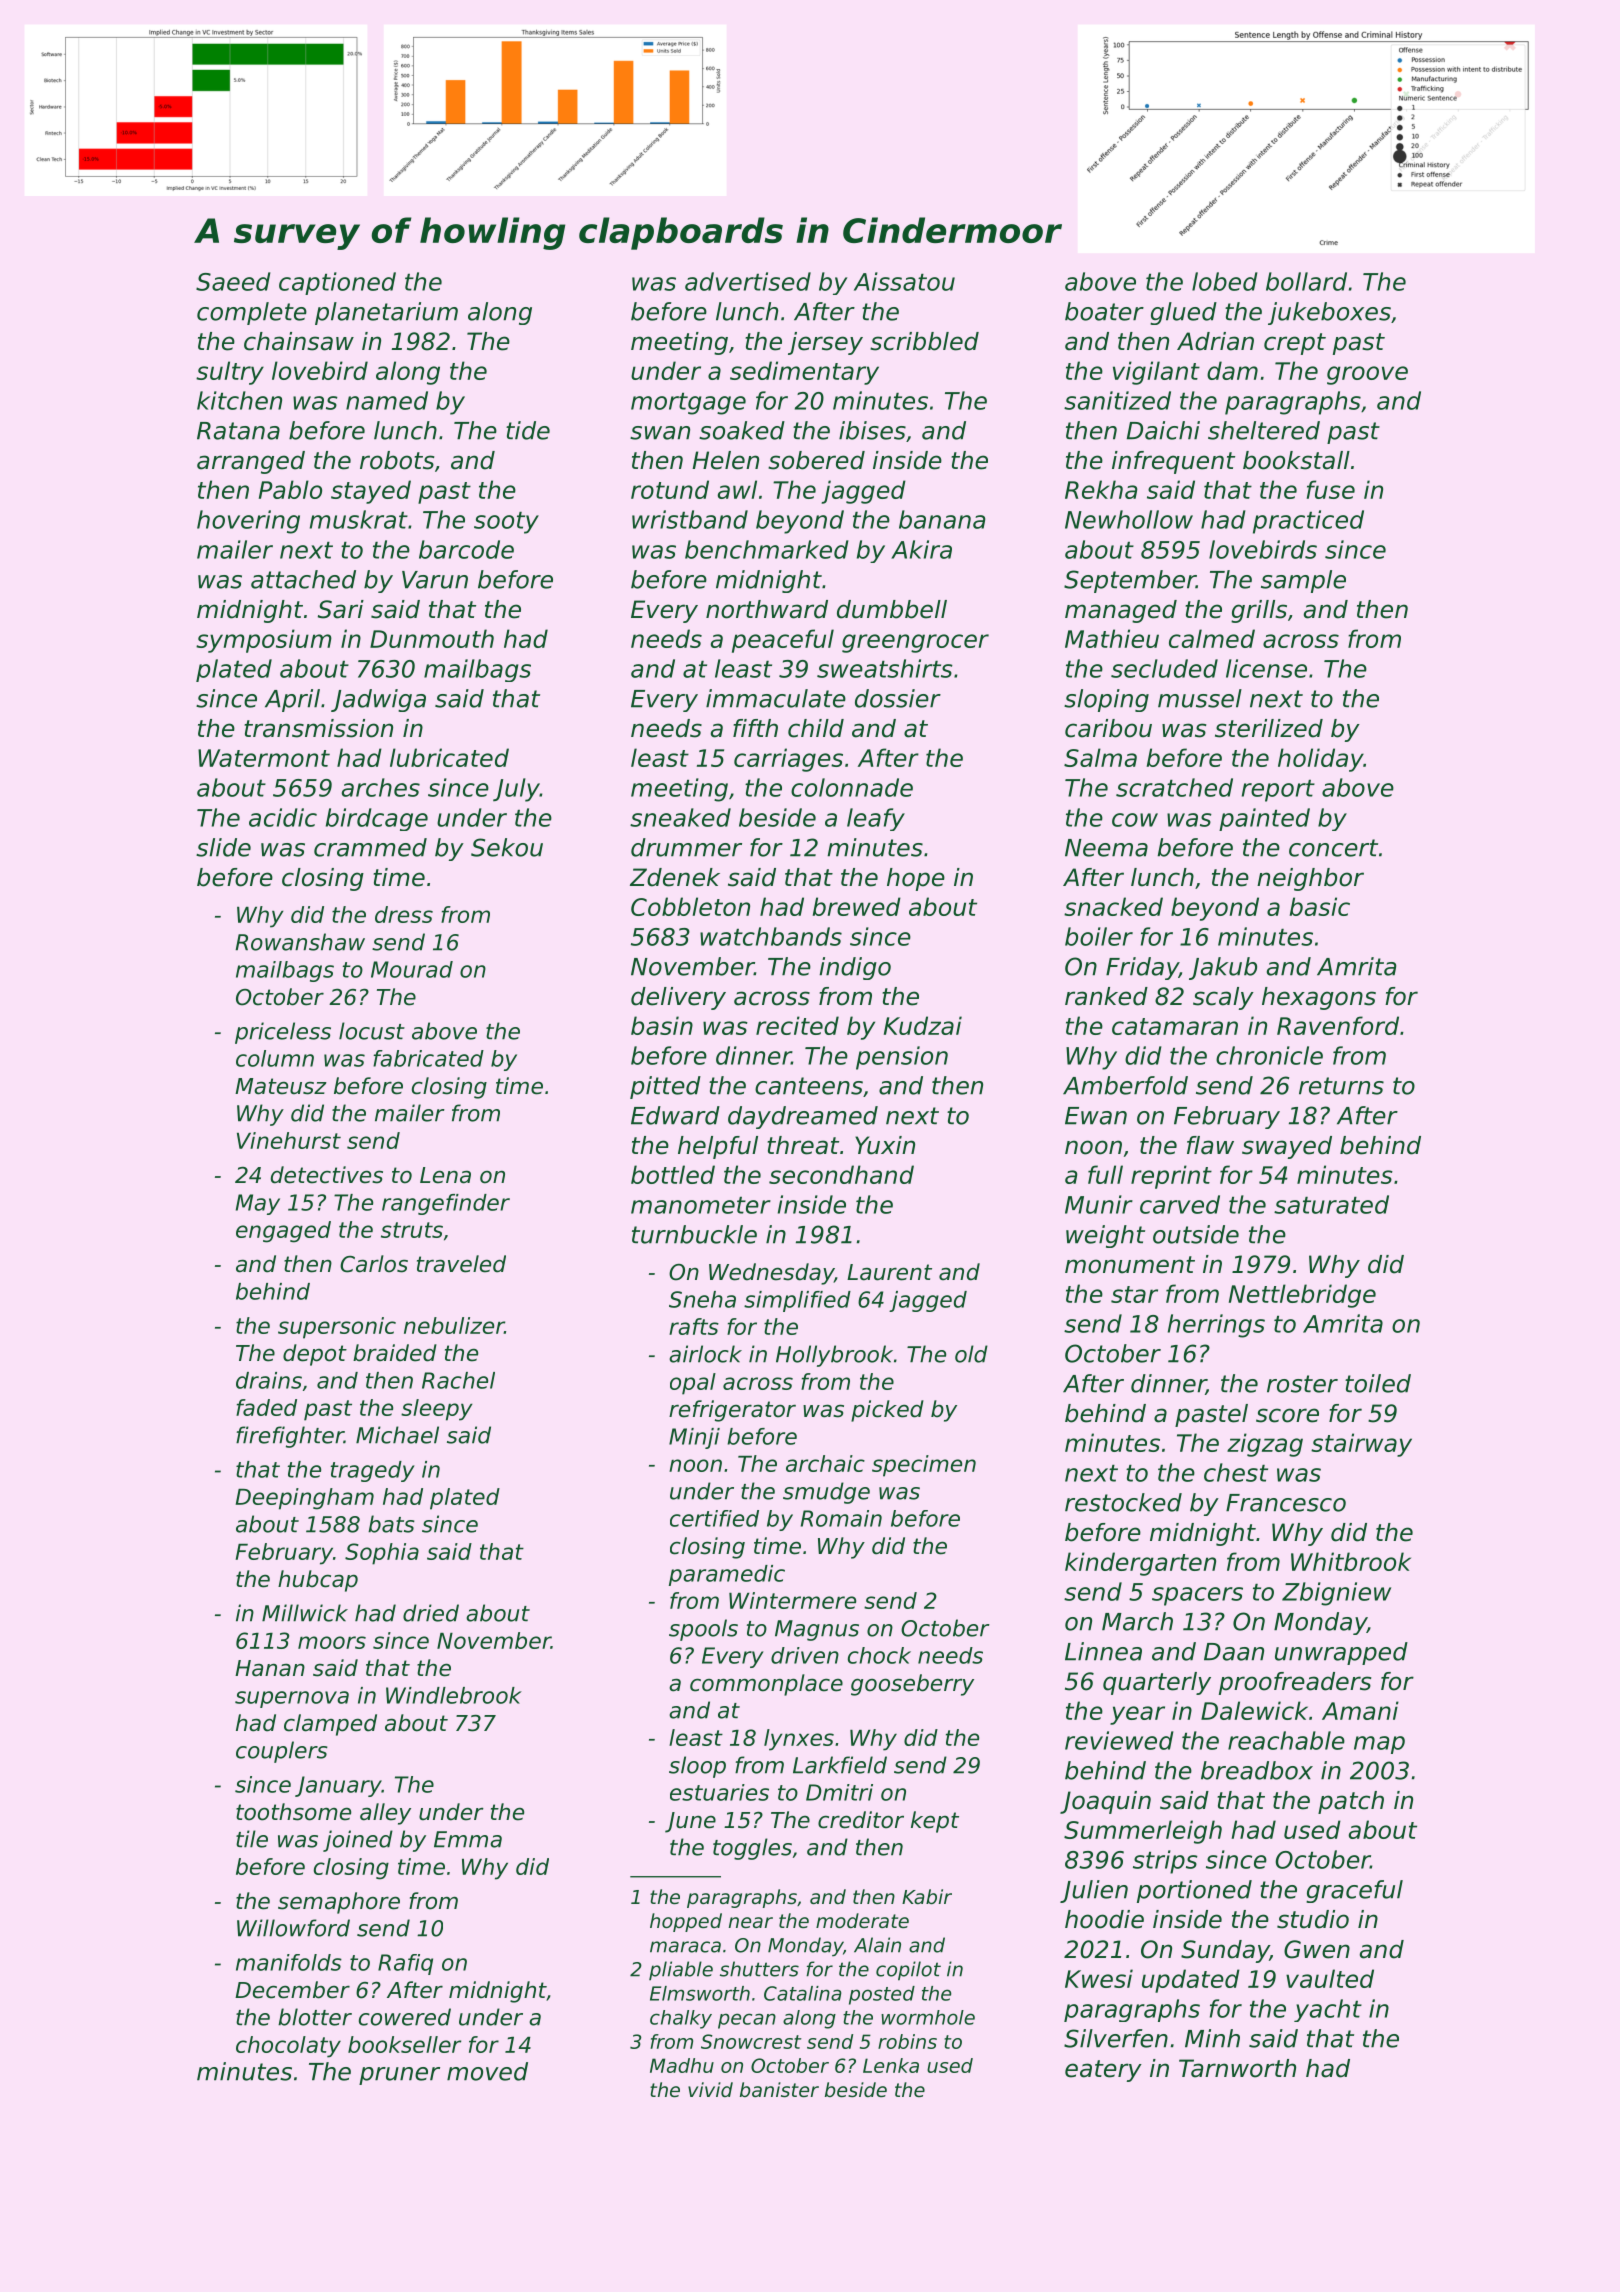  What do you see at coordinates (1129, 519) in the screenshot?
I see `Newhollow` at bounding box center [1129, 519].
